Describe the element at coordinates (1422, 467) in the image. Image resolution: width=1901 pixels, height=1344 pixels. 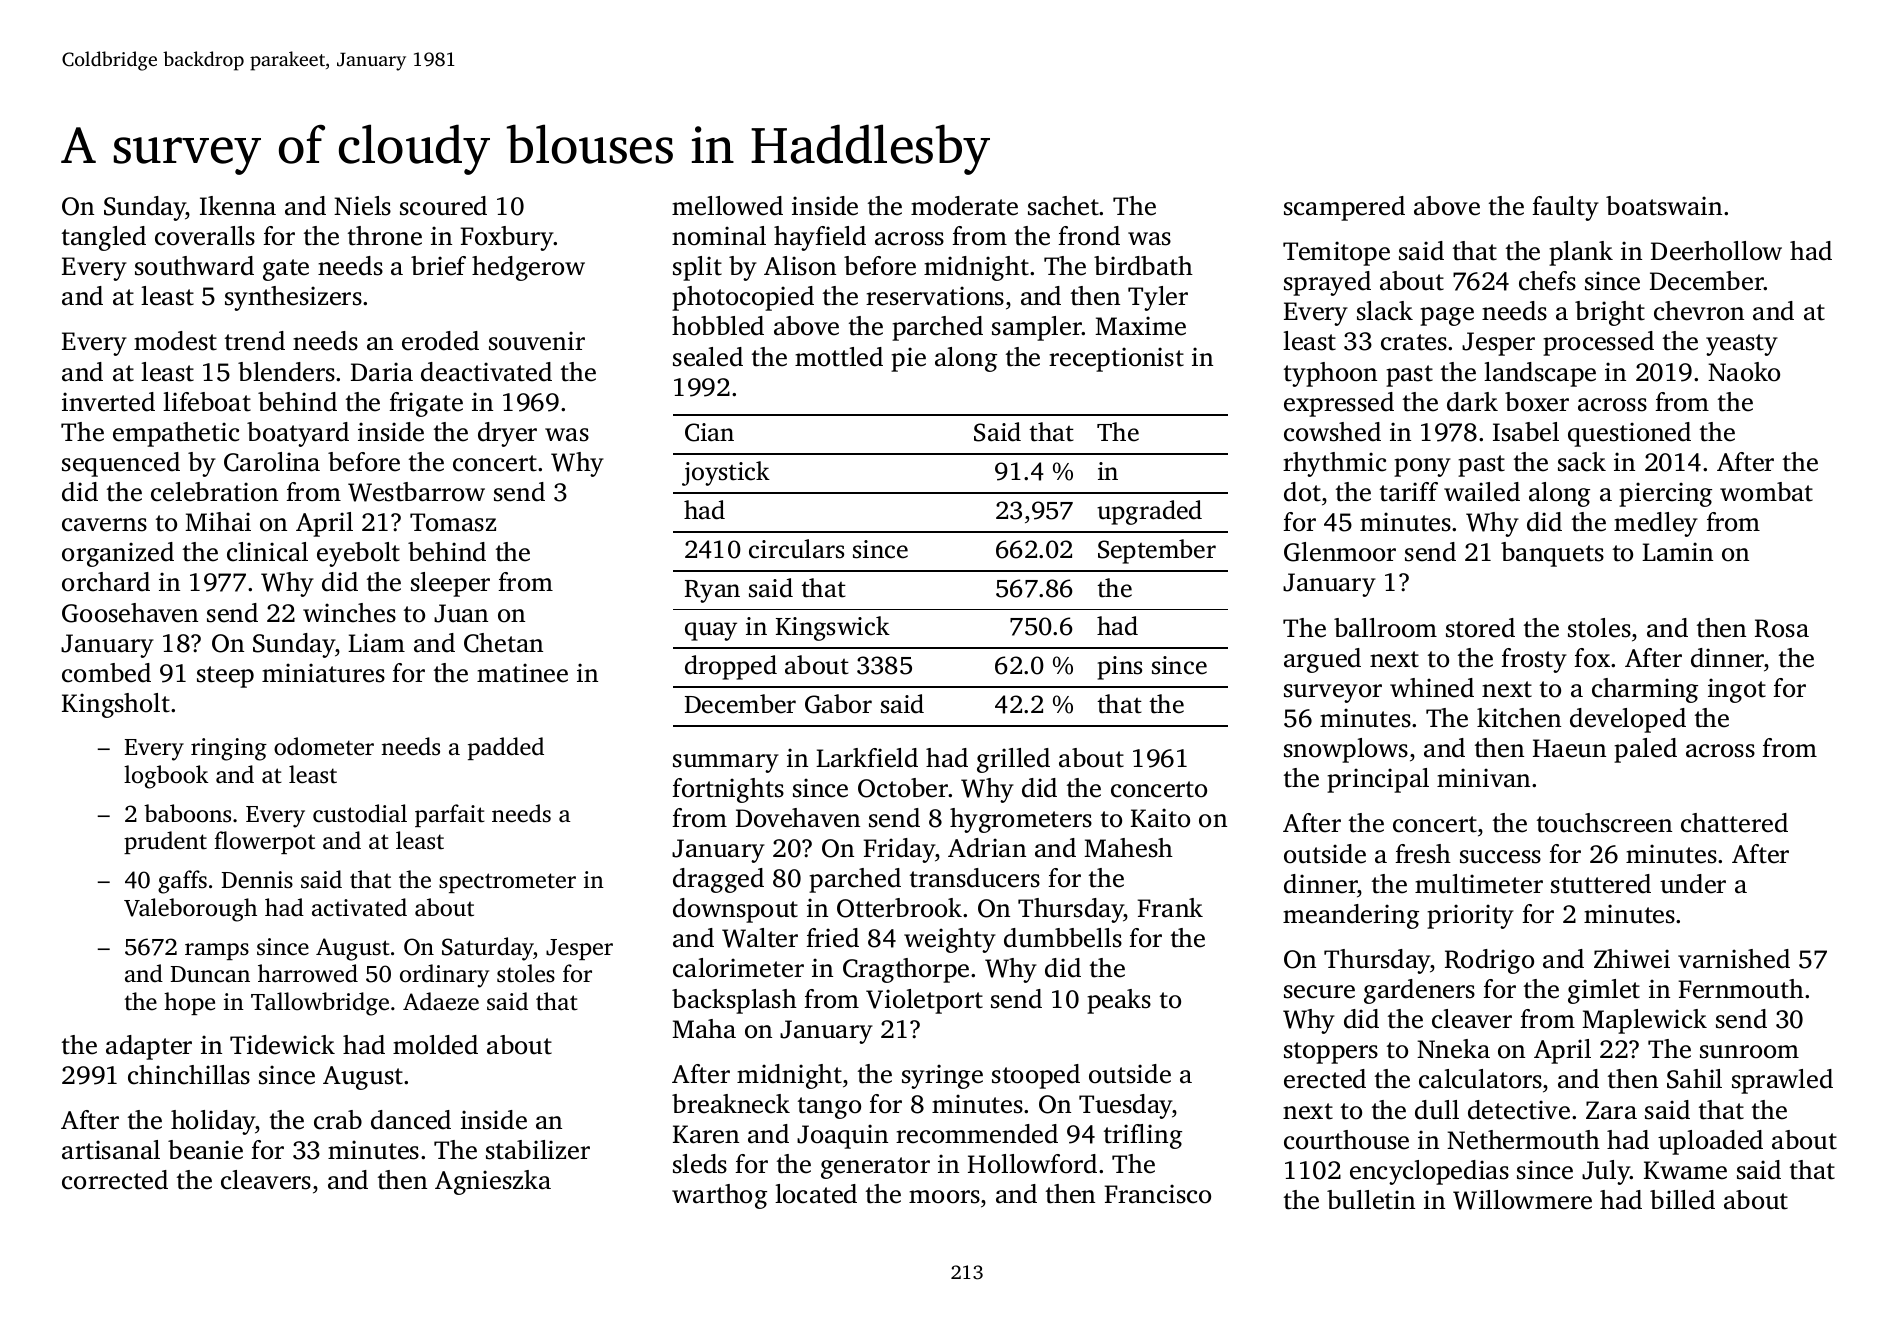
I see `pony` at that location.
